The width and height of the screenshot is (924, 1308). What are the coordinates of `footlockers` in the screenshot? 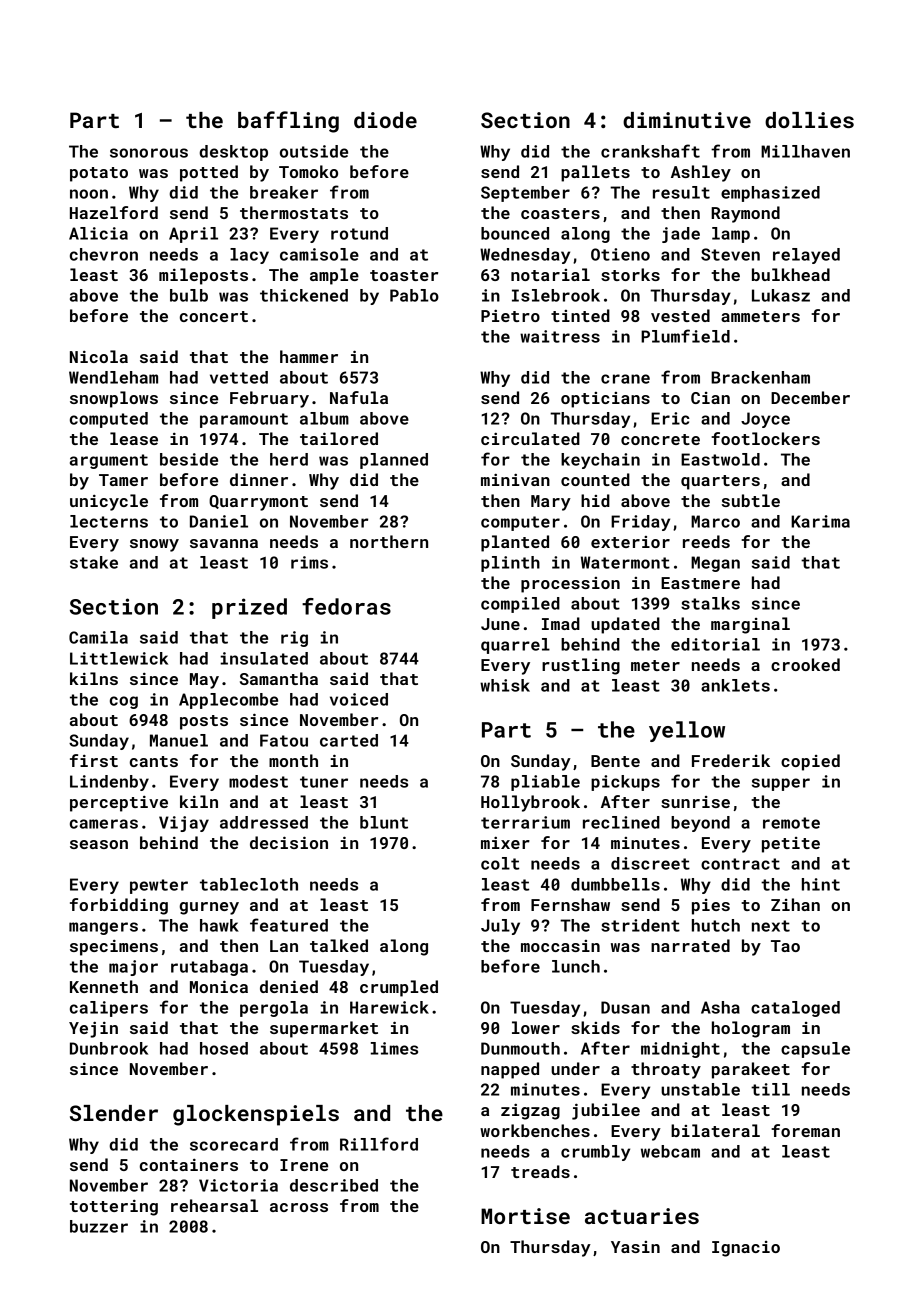 It's located at (765, 438).
